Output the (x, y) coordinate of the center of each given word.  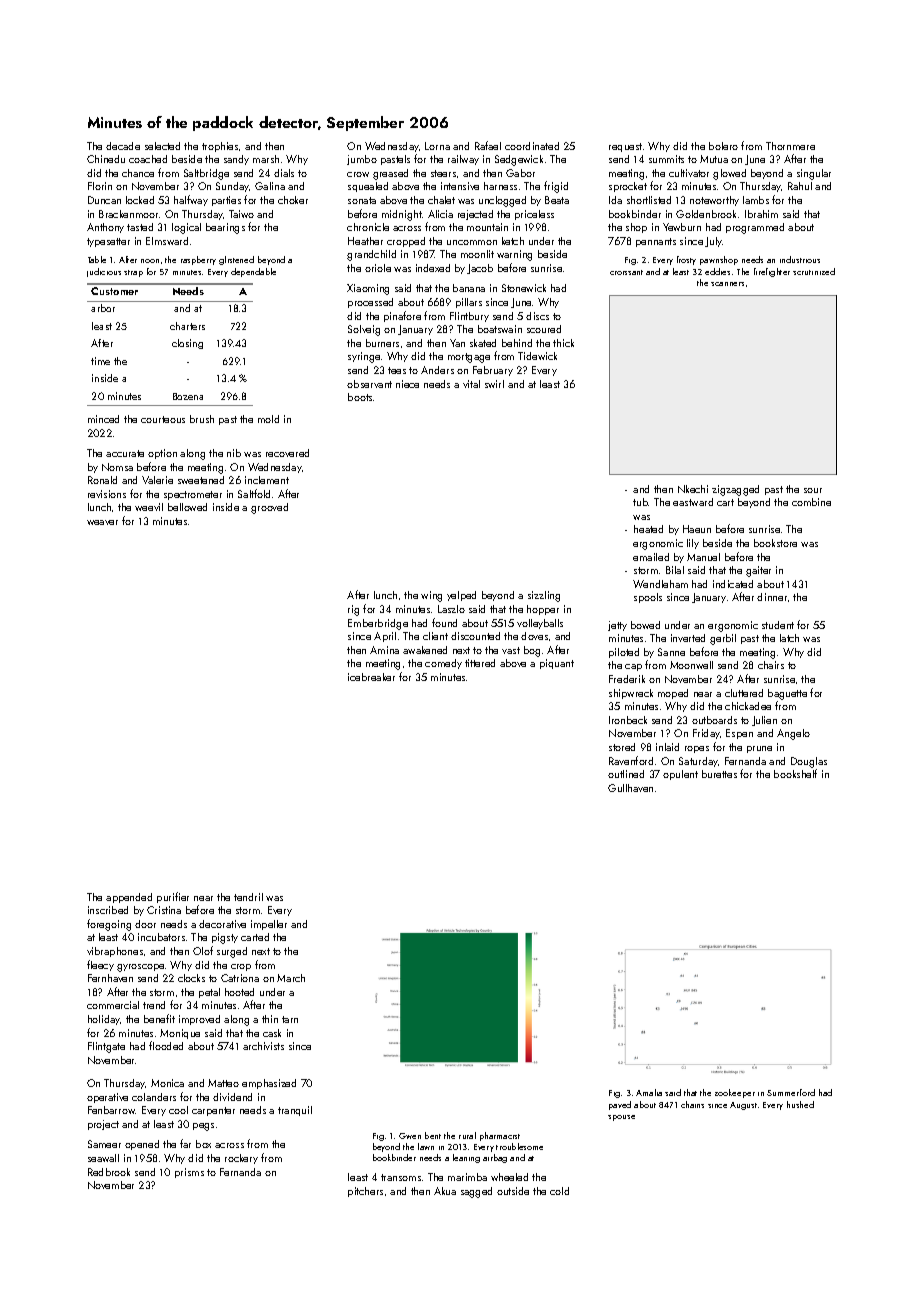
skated (483, 343)
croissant (626, 272)
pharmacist (500, 1136)
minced (103, 419)
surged (232, 952)
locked (140, 200)
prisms (189, 1173)
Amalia (649, 1092)
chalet (441, 200)
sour (813, 490)
